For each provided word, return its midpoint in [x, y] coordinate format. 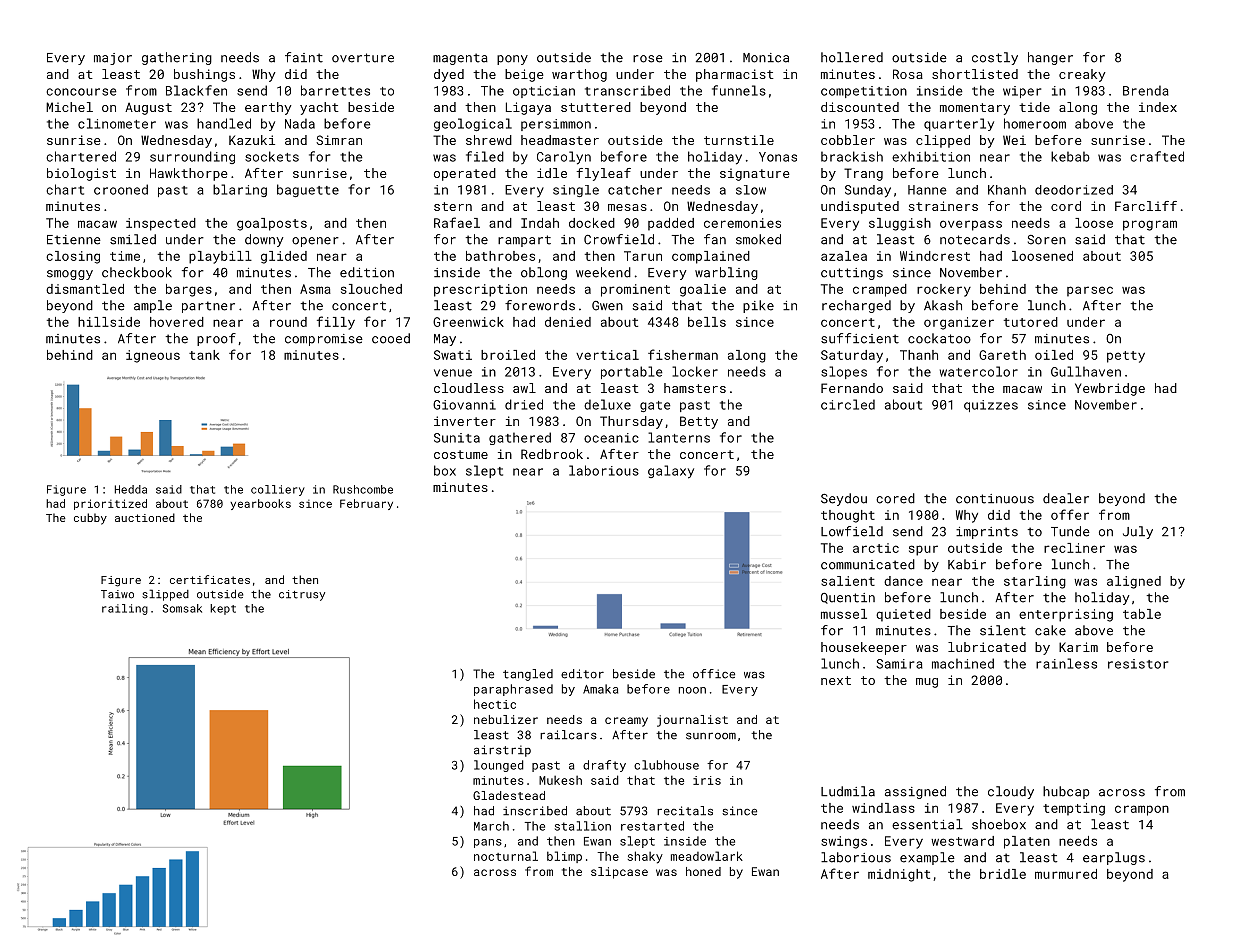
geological [473, 124]
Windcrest [935, 256]
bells [707, 322]
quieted [903, 615]
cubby [90, 519]
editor [582, 674]
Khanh [1007, 190]
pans [488, 843]
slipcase [619, 873]
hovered [177, 322]
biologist [81, 174]
